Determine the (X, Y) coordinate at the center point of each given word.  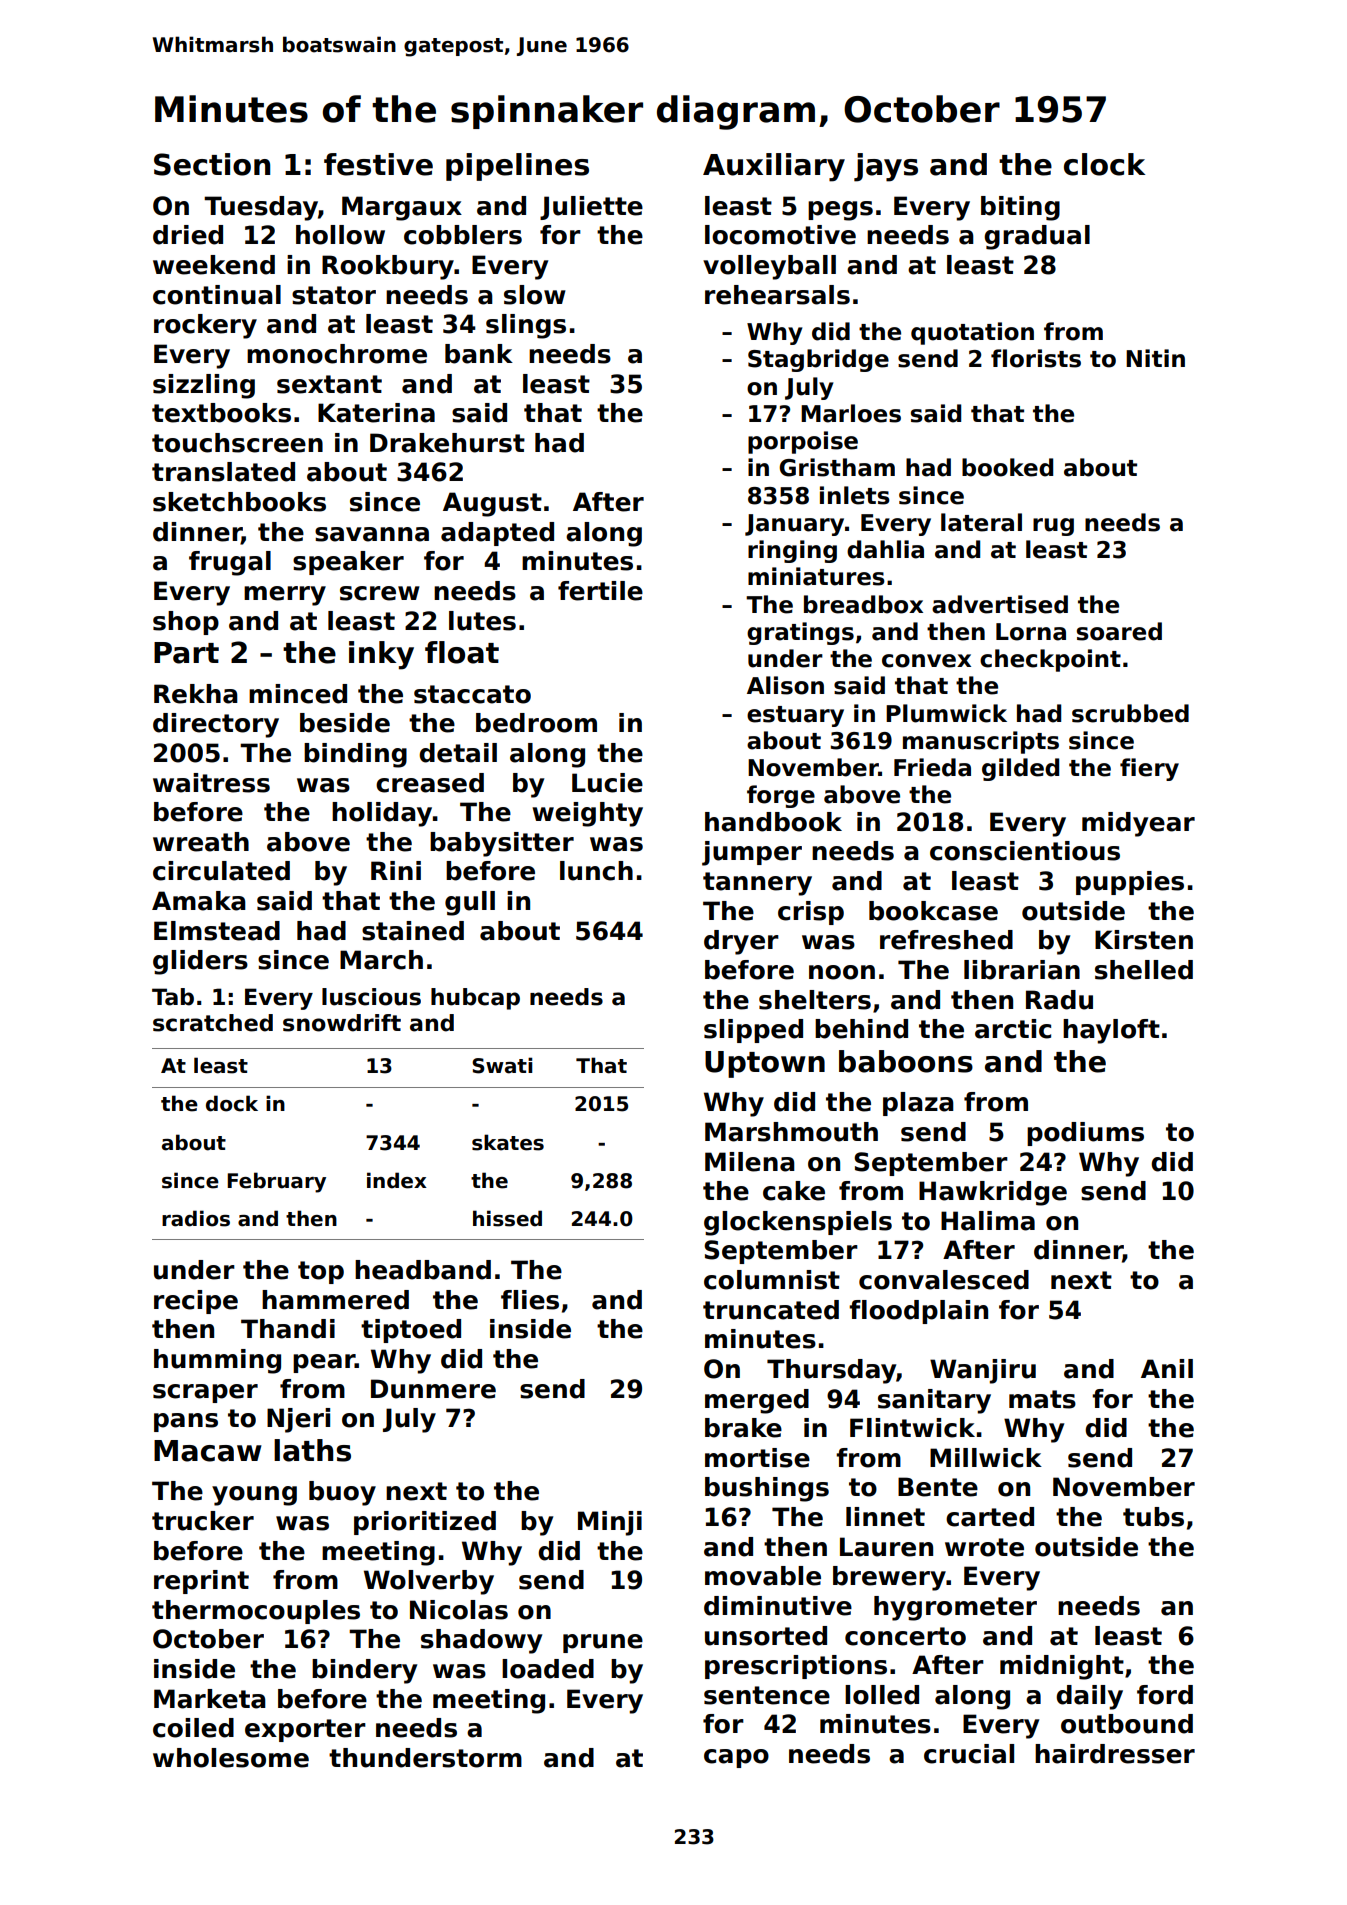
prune (603, 1643)
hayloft (1111, 1031)
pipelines (517, 167)
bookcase (933, 911)
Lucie (607, 783)
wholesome (231, 1758)
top (321, 1272)
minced (298, 694)
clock (1104, 164)
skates (508, 1142)
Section (212, 164)
